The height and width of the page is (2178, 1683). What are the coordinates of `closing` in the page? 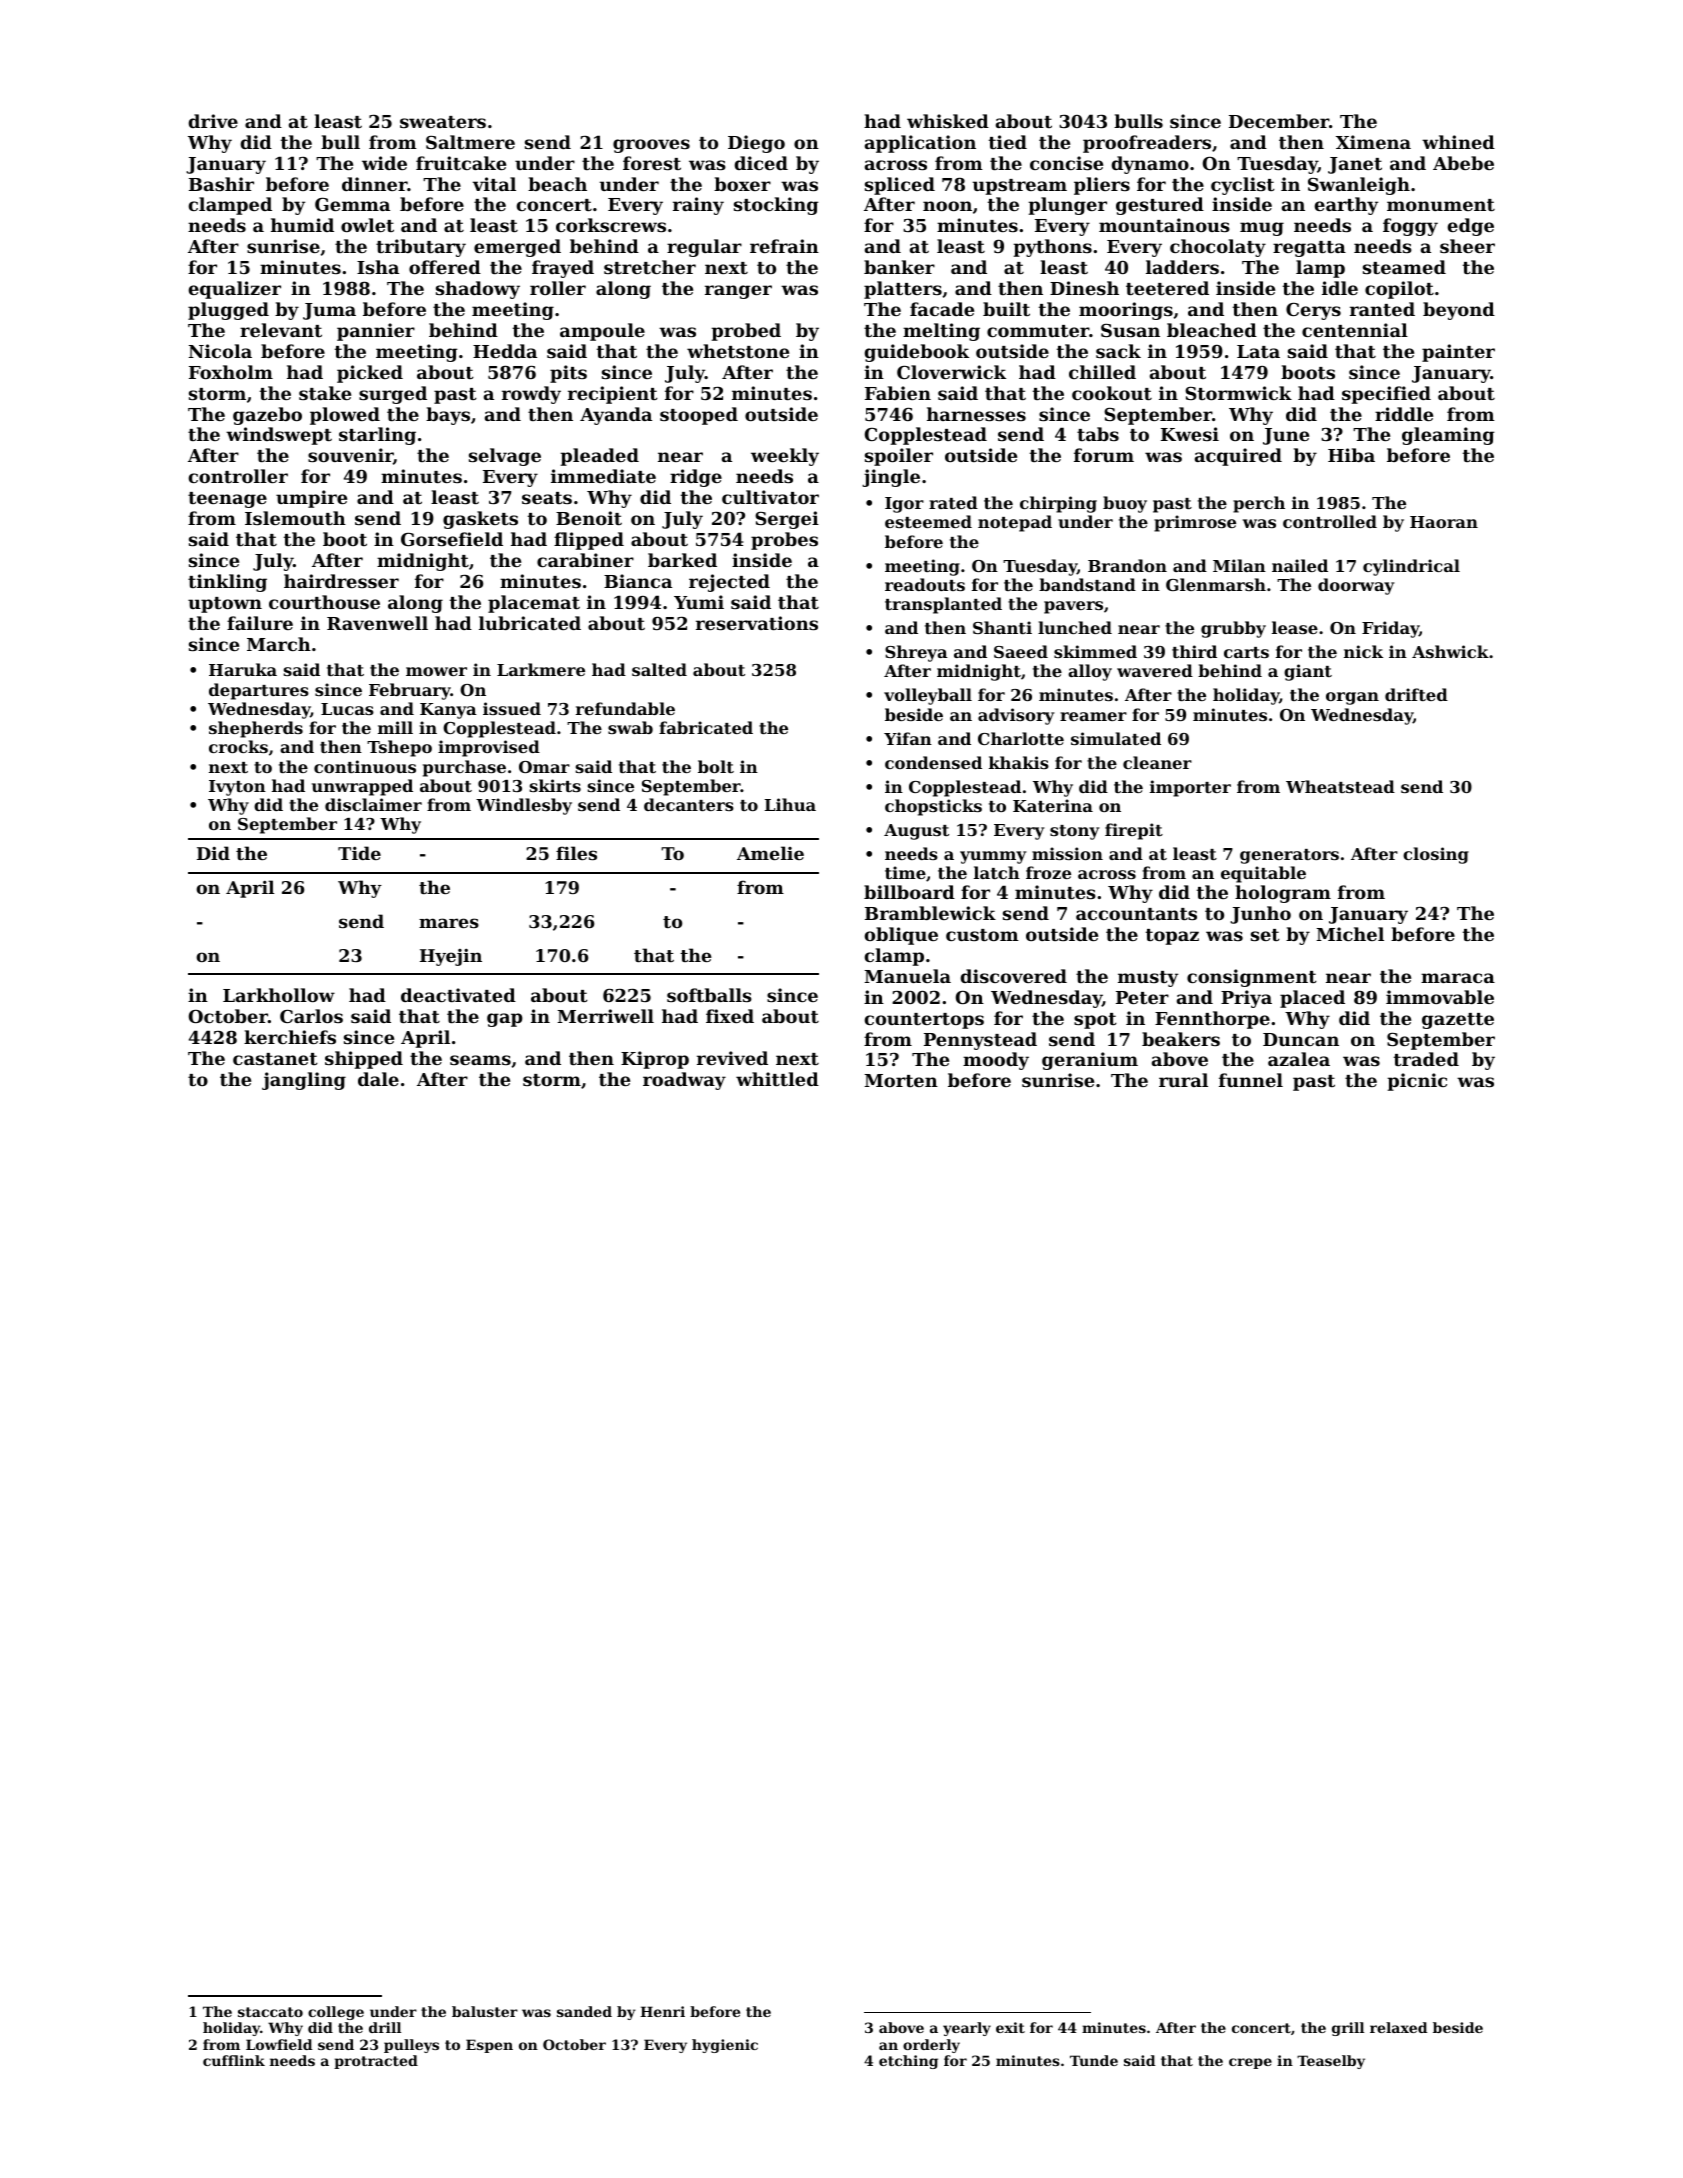 It's located at (1436, 855).
